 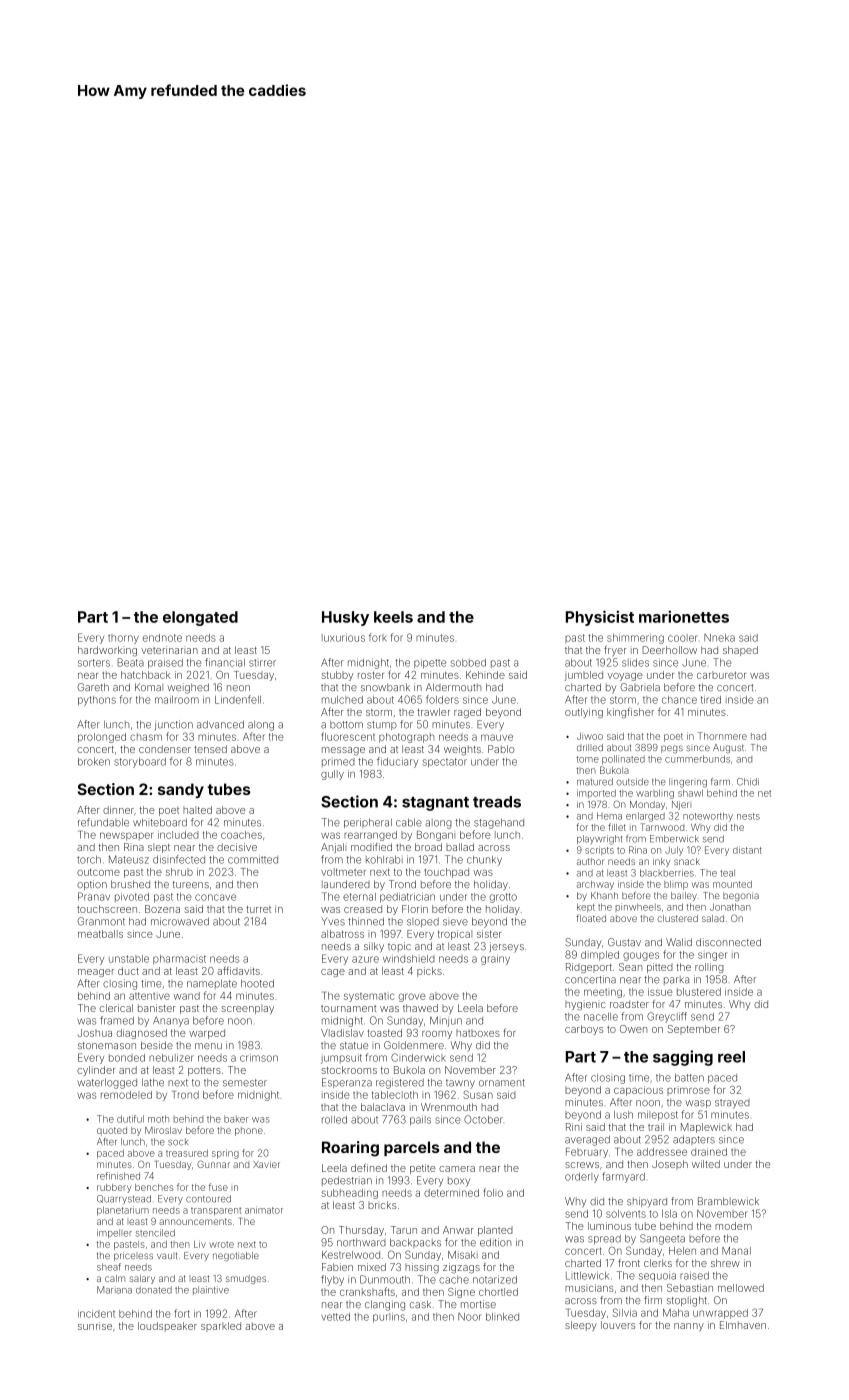 What do you see at coordinates (600, 618) in the image?
I see `Physicist` at bounding box center [600, 618].
